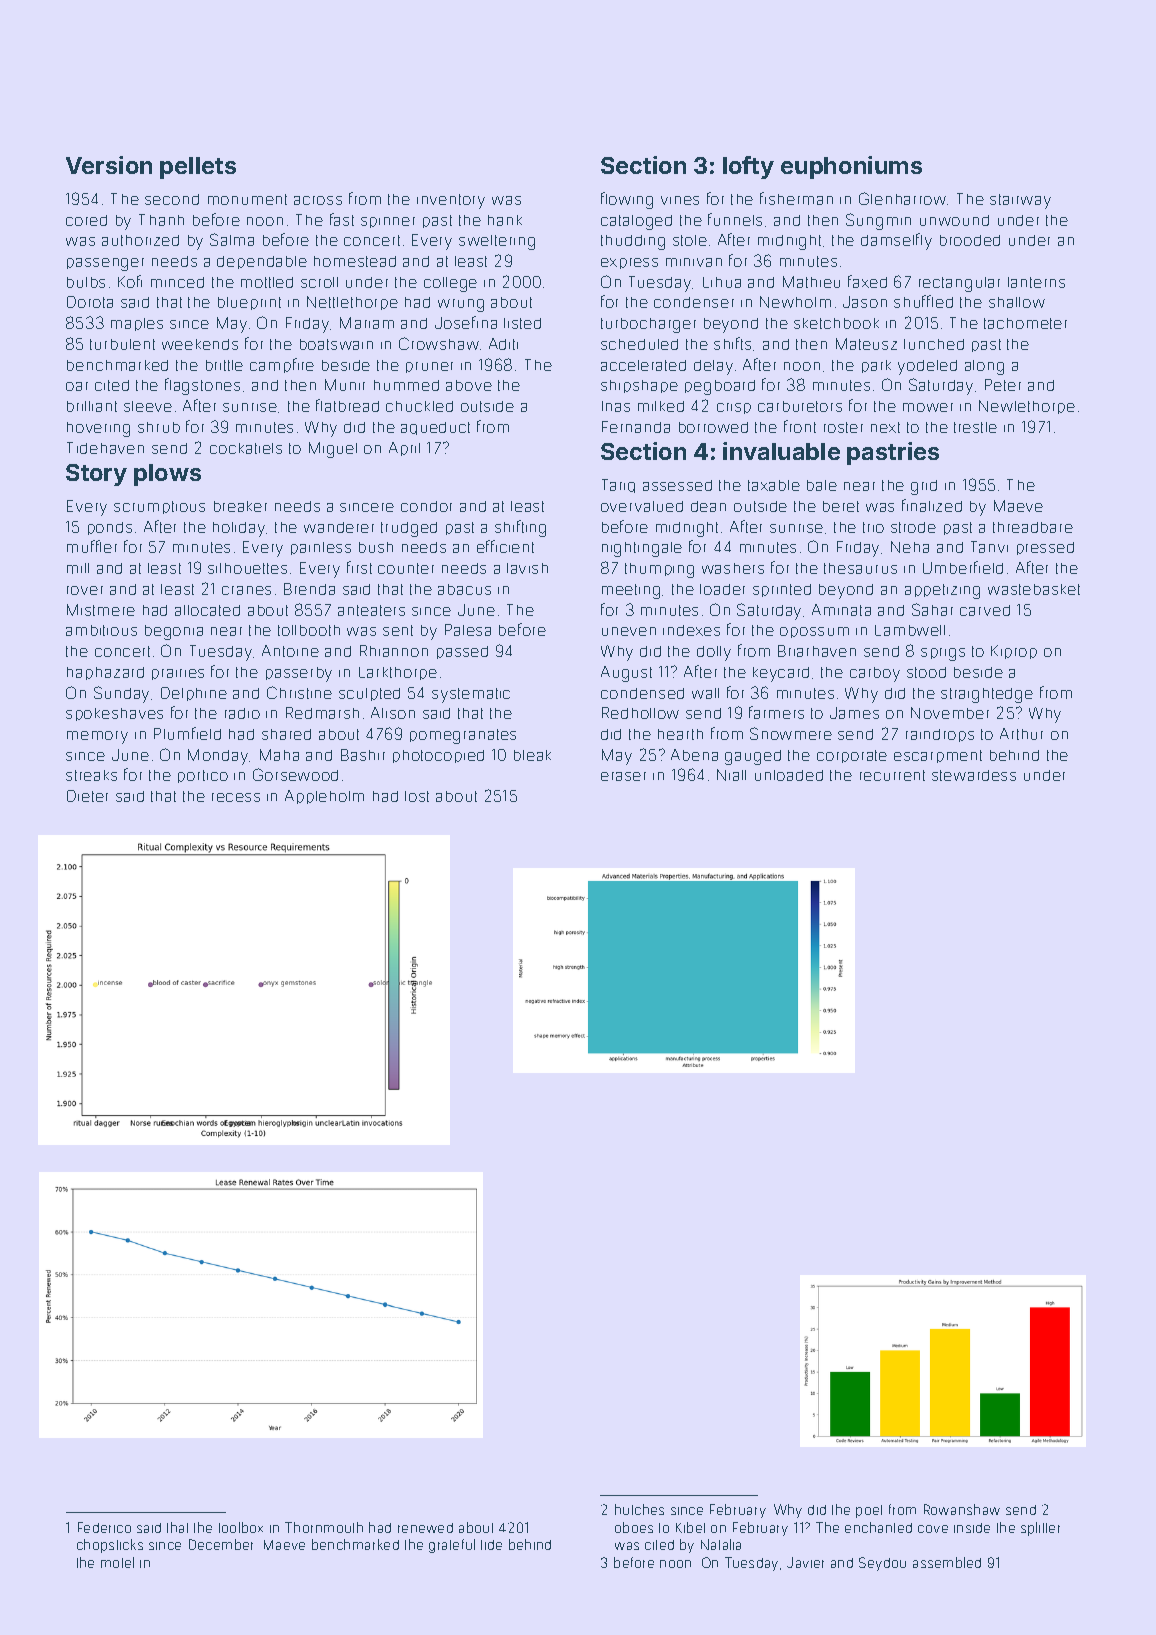 The image size is (1156, 1635). Describe the element at coordinates (286, 734) in the screenshot. I see `shared` at that location.
